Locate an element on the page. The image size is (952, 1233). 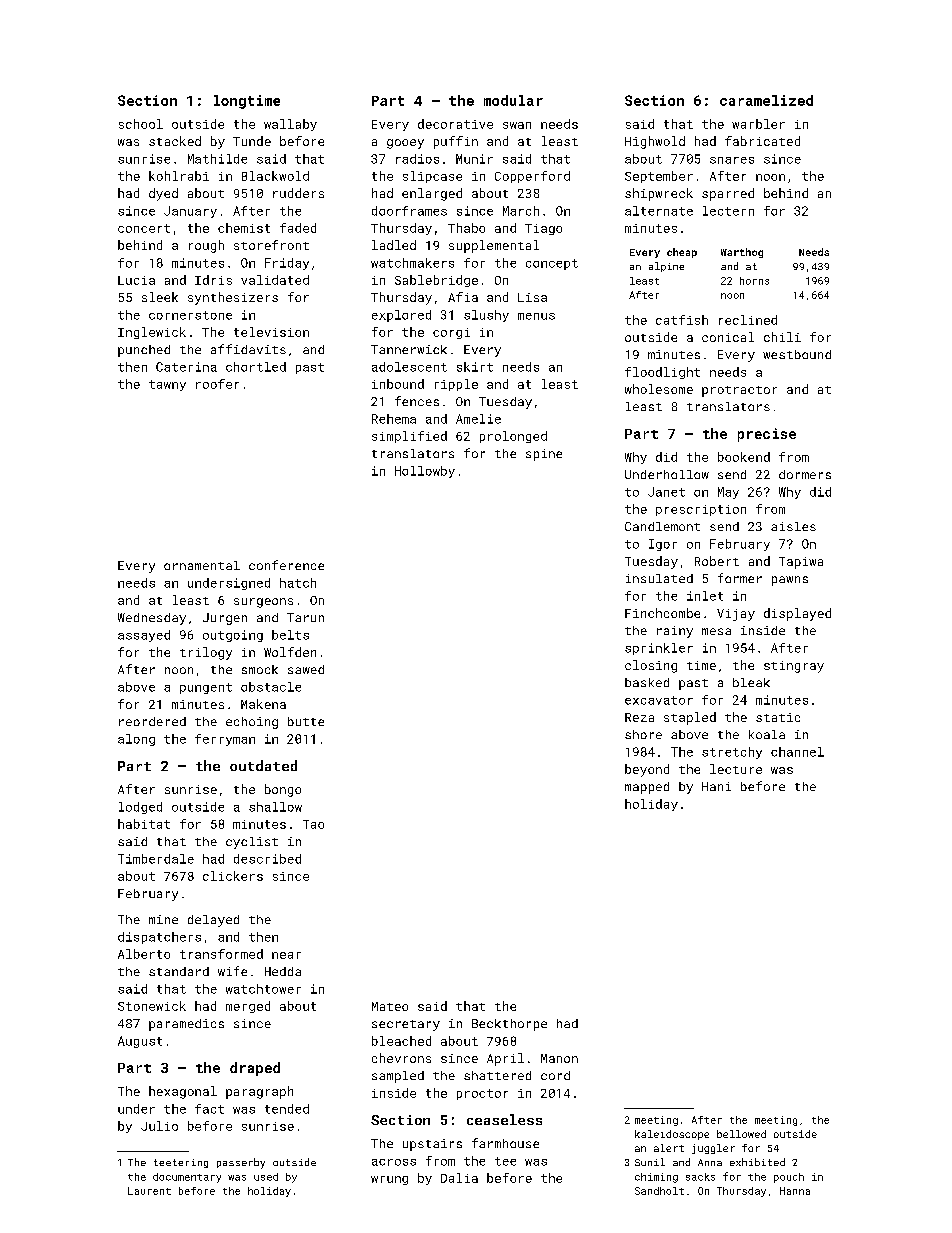
basked is located at coordinates (647, 682).
